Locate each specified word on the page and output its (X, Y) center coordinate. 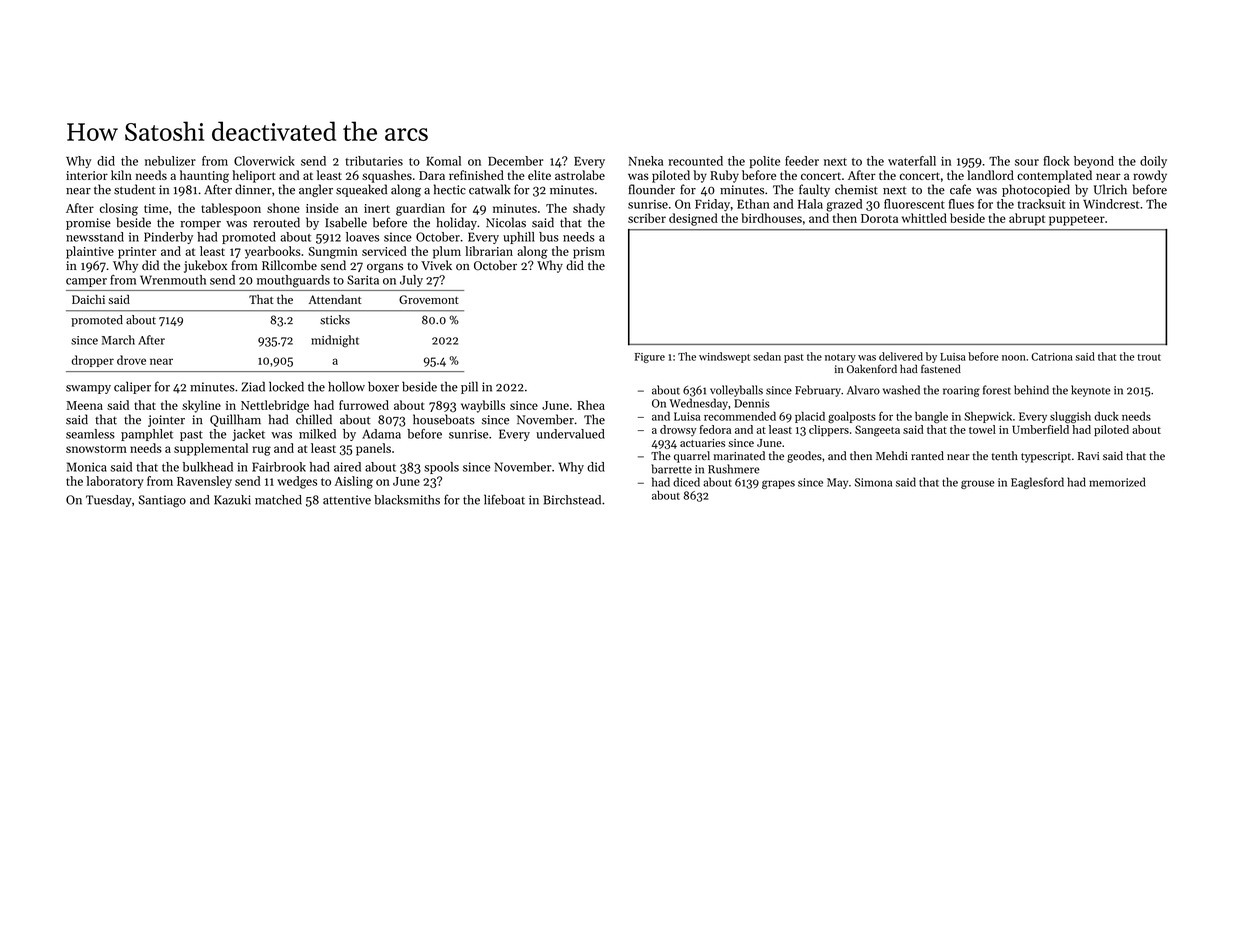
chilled (314, 419)
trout (1149, 357)
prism (589, 253)
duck (1106, 416)
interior (87, 175)
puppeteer (1077, 220)
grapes (778, 484)
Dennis (752, 403)
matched (278, 500)
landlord (990, 175)
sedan (767, 356)
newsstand (95, 237)
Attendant (335, 299)
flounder (651, 189)
